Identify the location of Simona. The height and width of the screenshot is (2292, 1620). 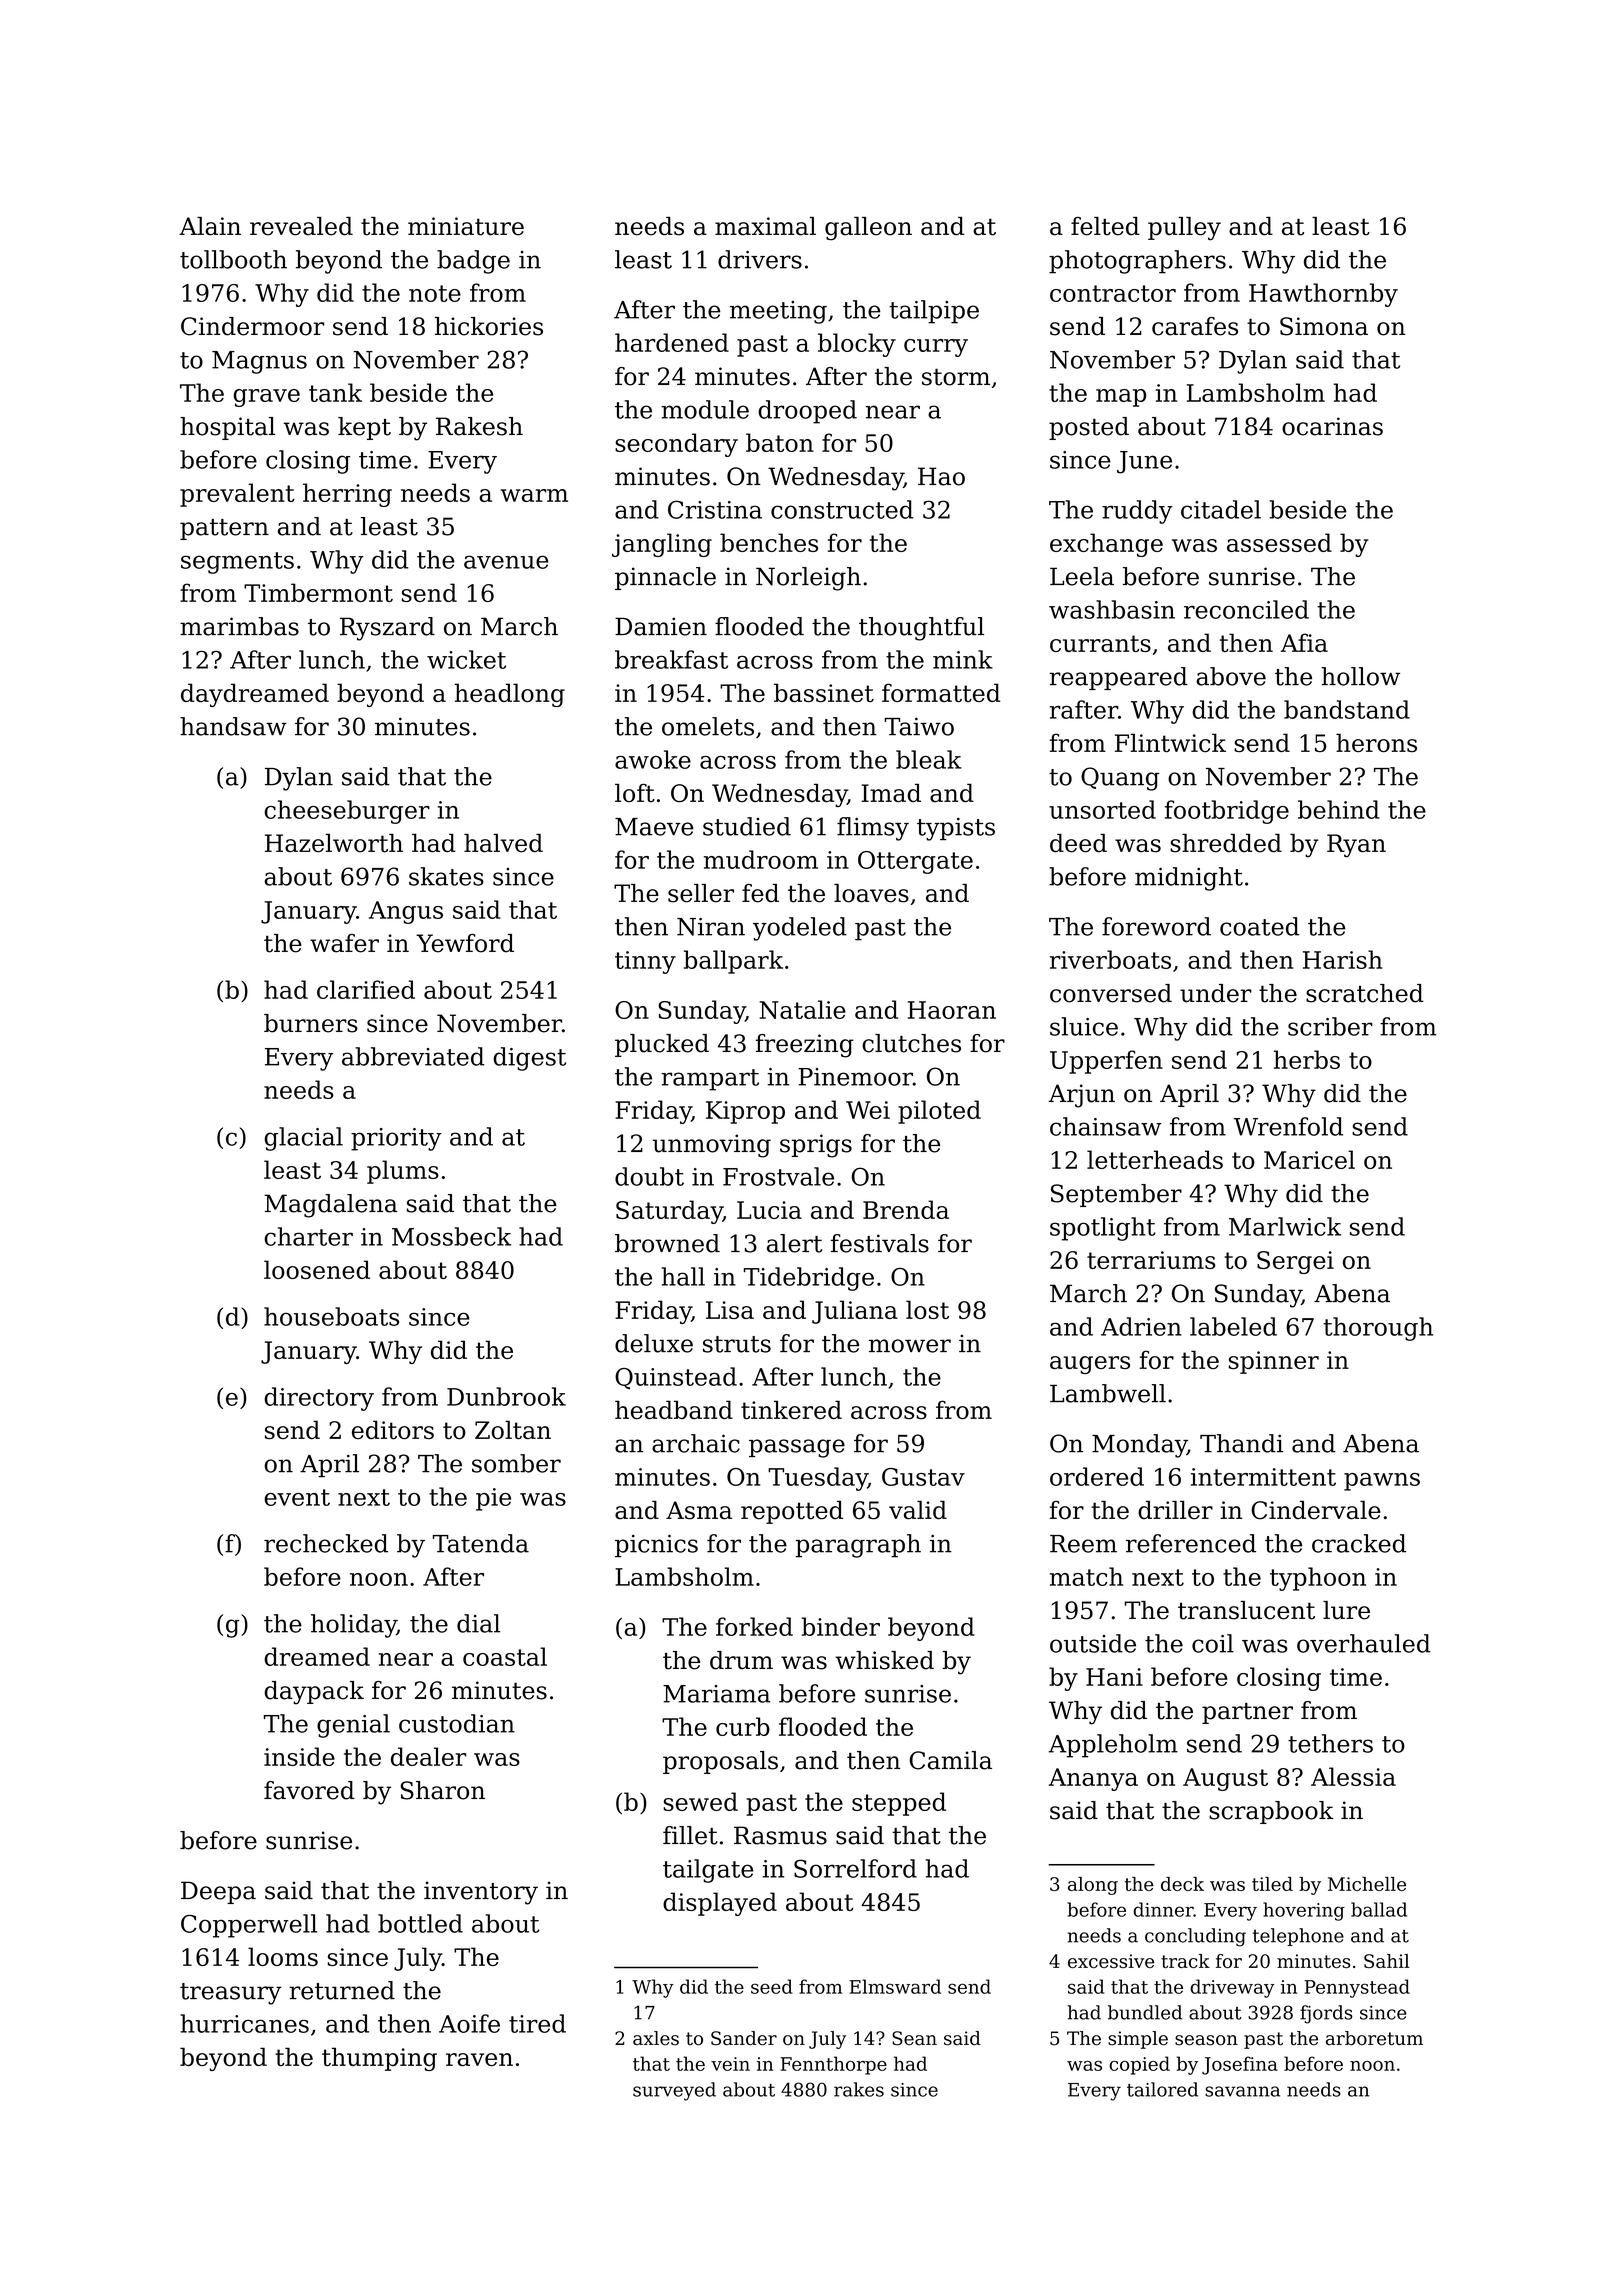
(1324, 326).
